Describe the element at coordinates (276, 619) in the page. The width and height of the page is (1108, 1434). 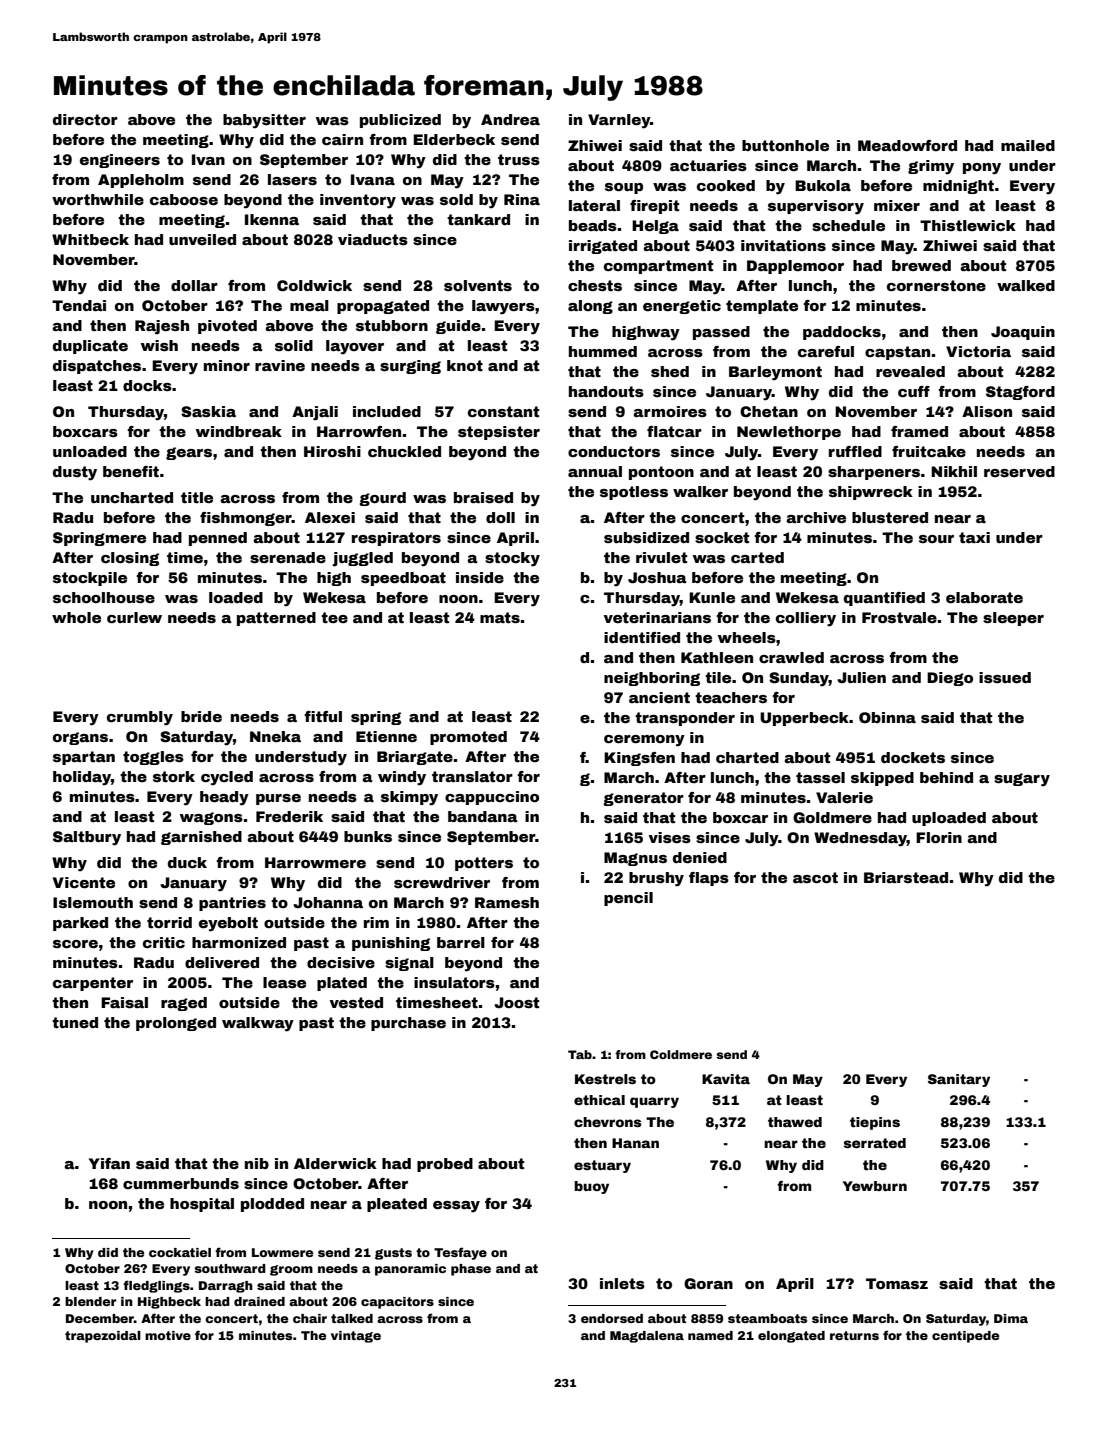
I see `patterned` at that location.
